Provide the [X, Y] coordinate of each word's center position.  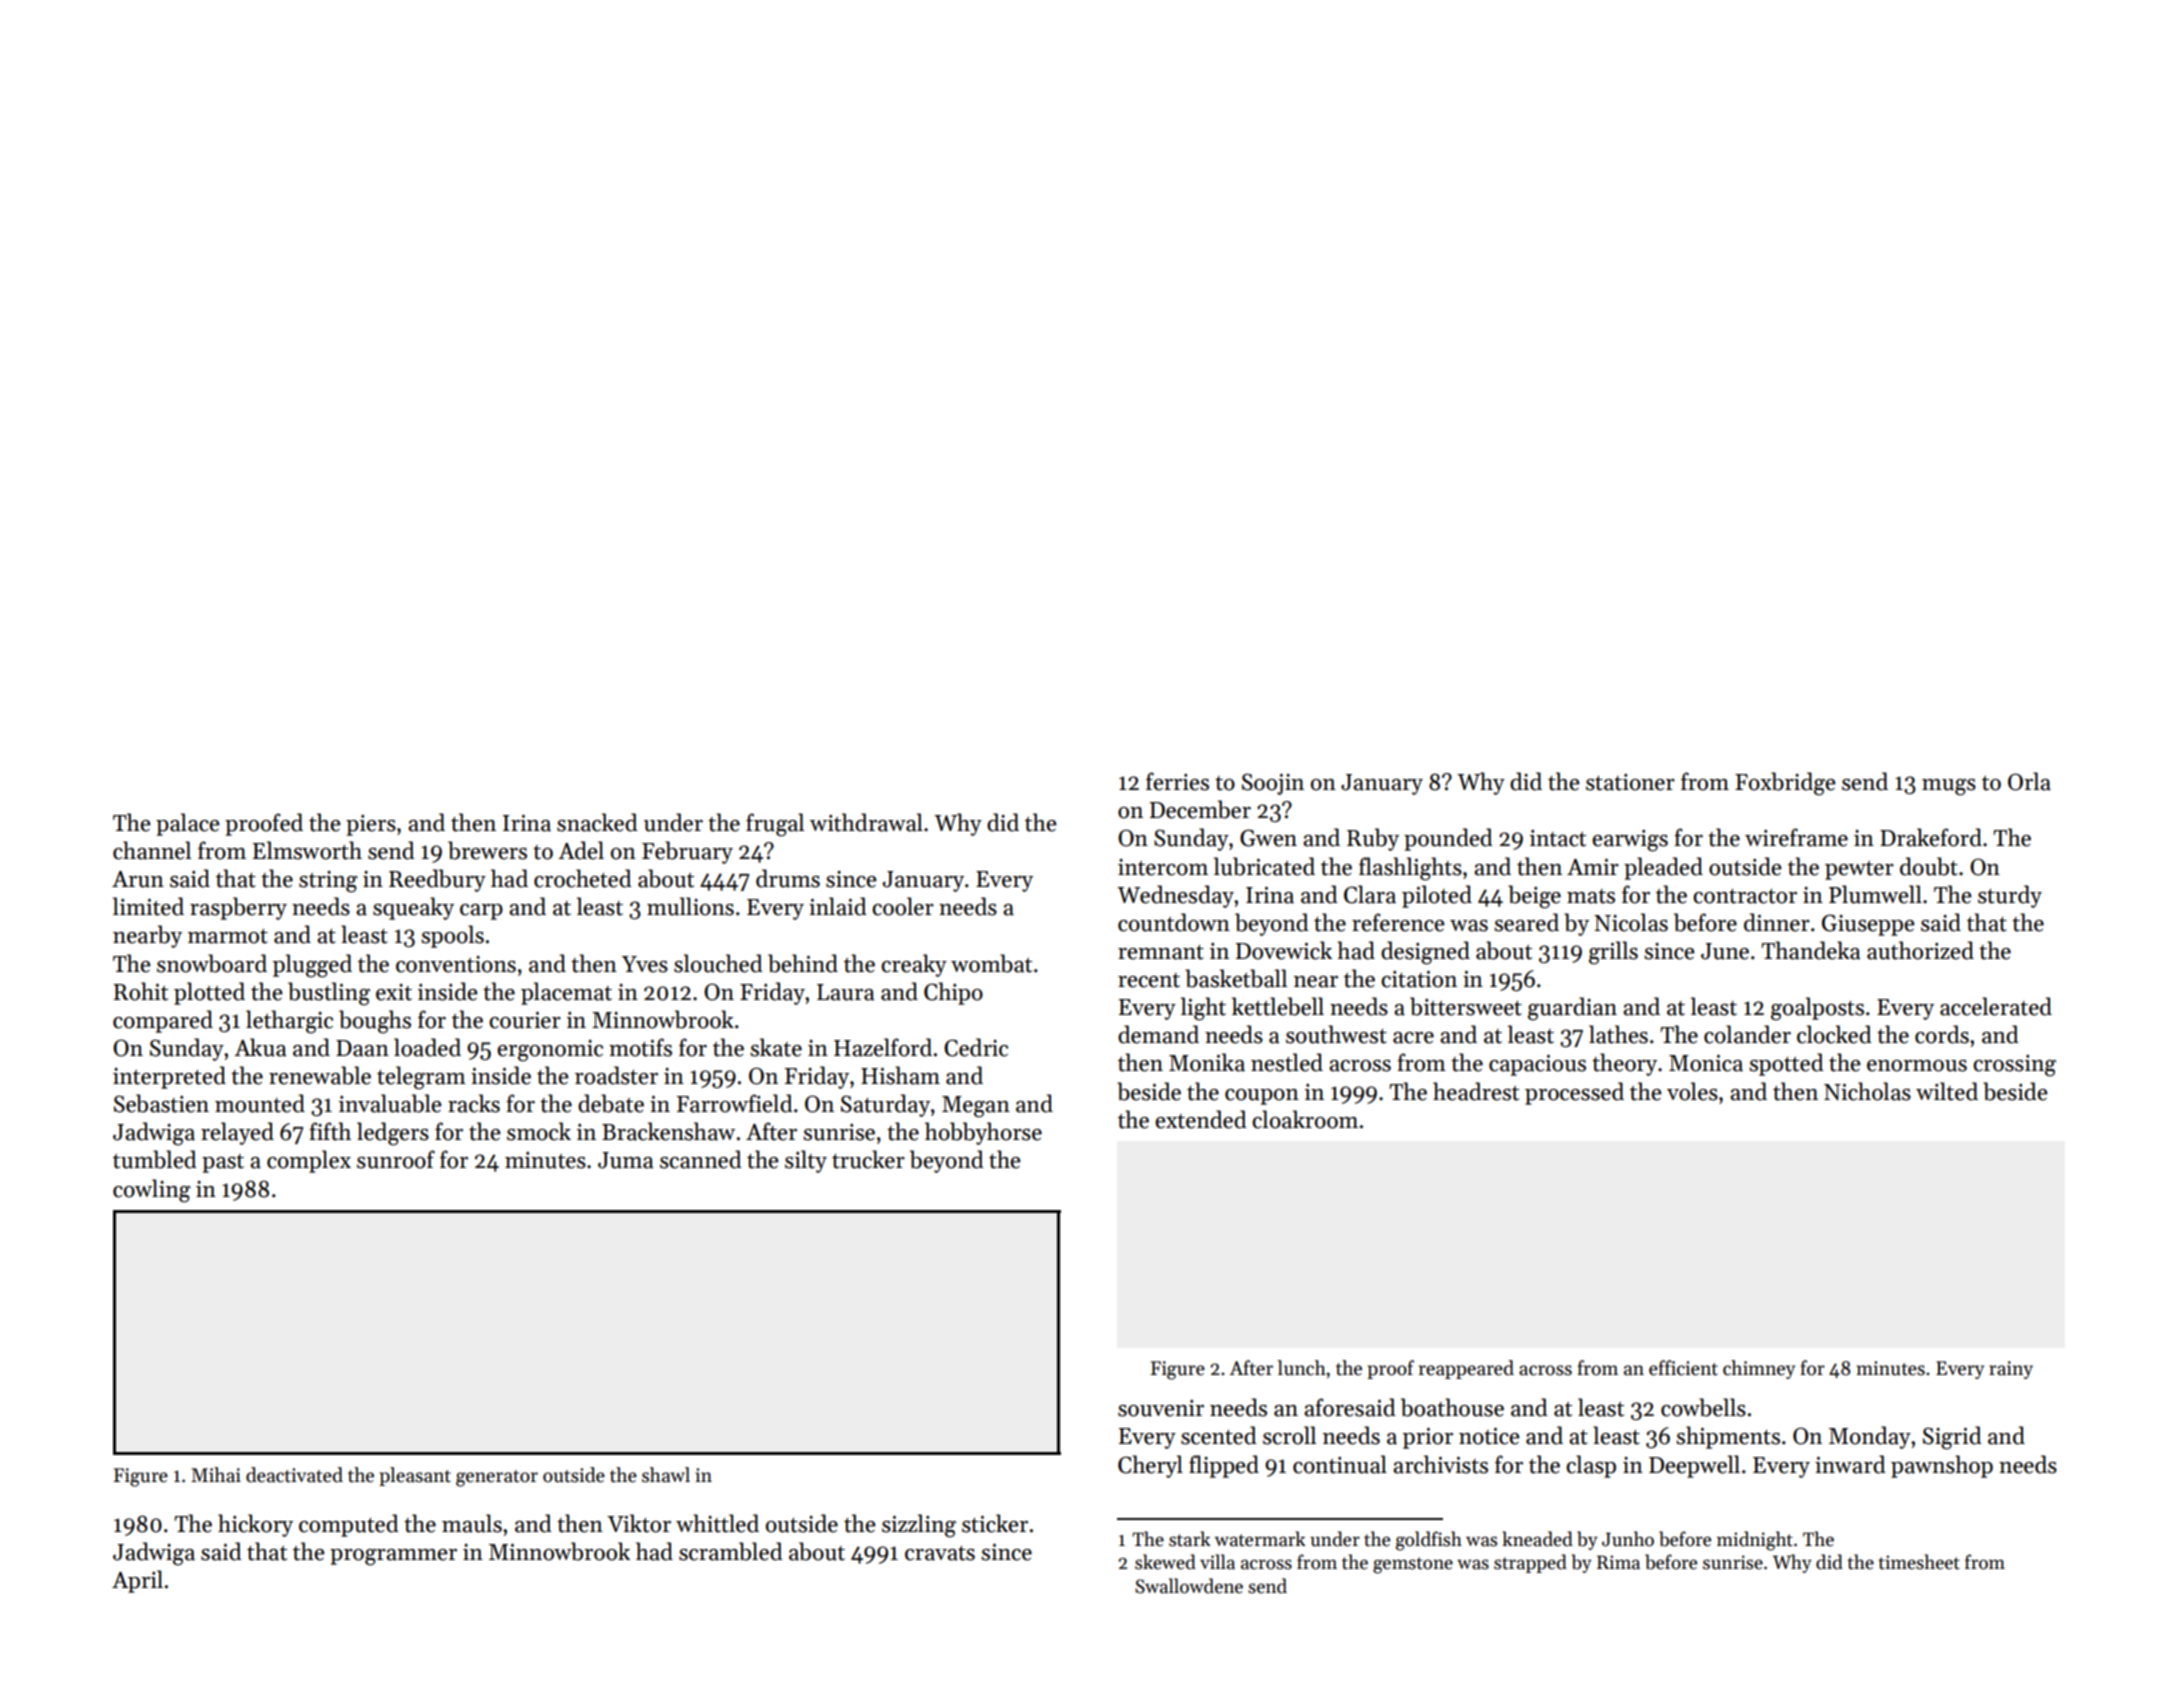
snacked [597, 822]
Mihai [216, 1475]
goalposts [1817, 1009]
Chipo [953, 993]
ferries [1177, 781]
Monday [1870, 1437]
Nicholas [1867, 1091]
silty [806, 1161]
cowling [152, 1191]
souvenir [1161, 1408]
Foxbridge [1785, 784]
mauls [472, 1523]
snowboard [212, 963]
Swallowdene [1189, 1586]
